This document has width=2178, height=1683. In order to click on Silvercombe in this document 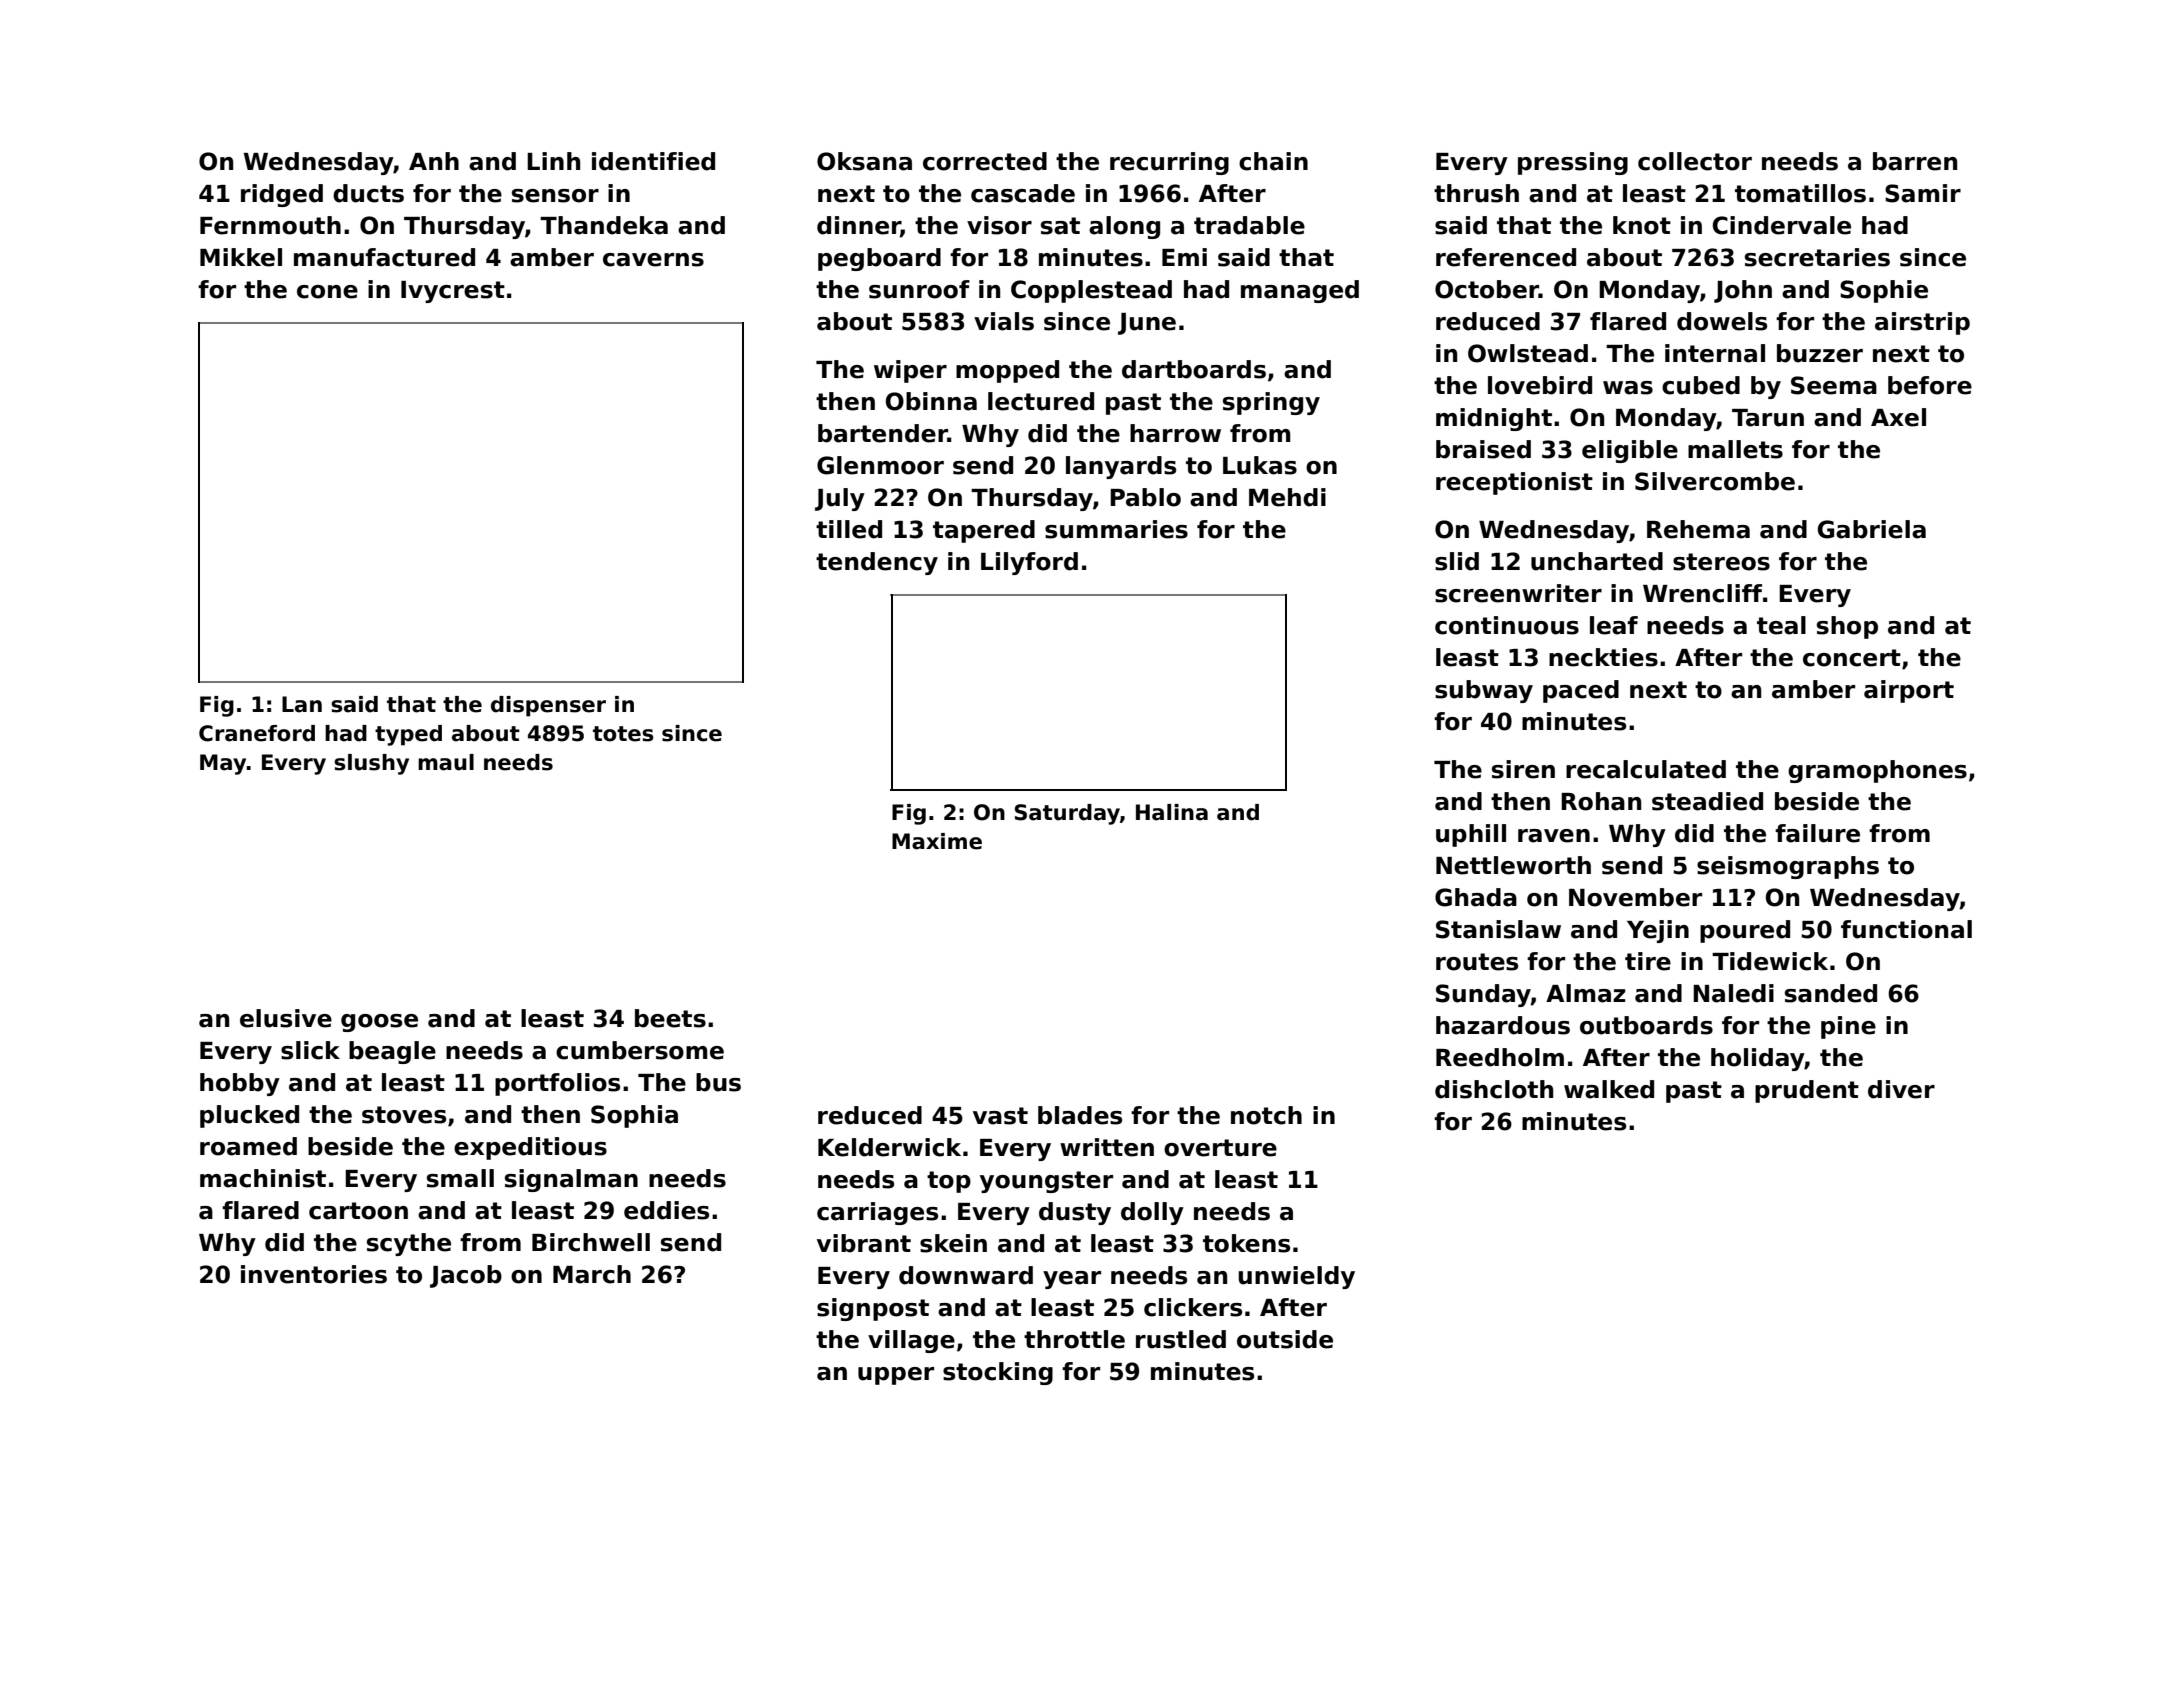, I will do `click(1715, 481)`.
